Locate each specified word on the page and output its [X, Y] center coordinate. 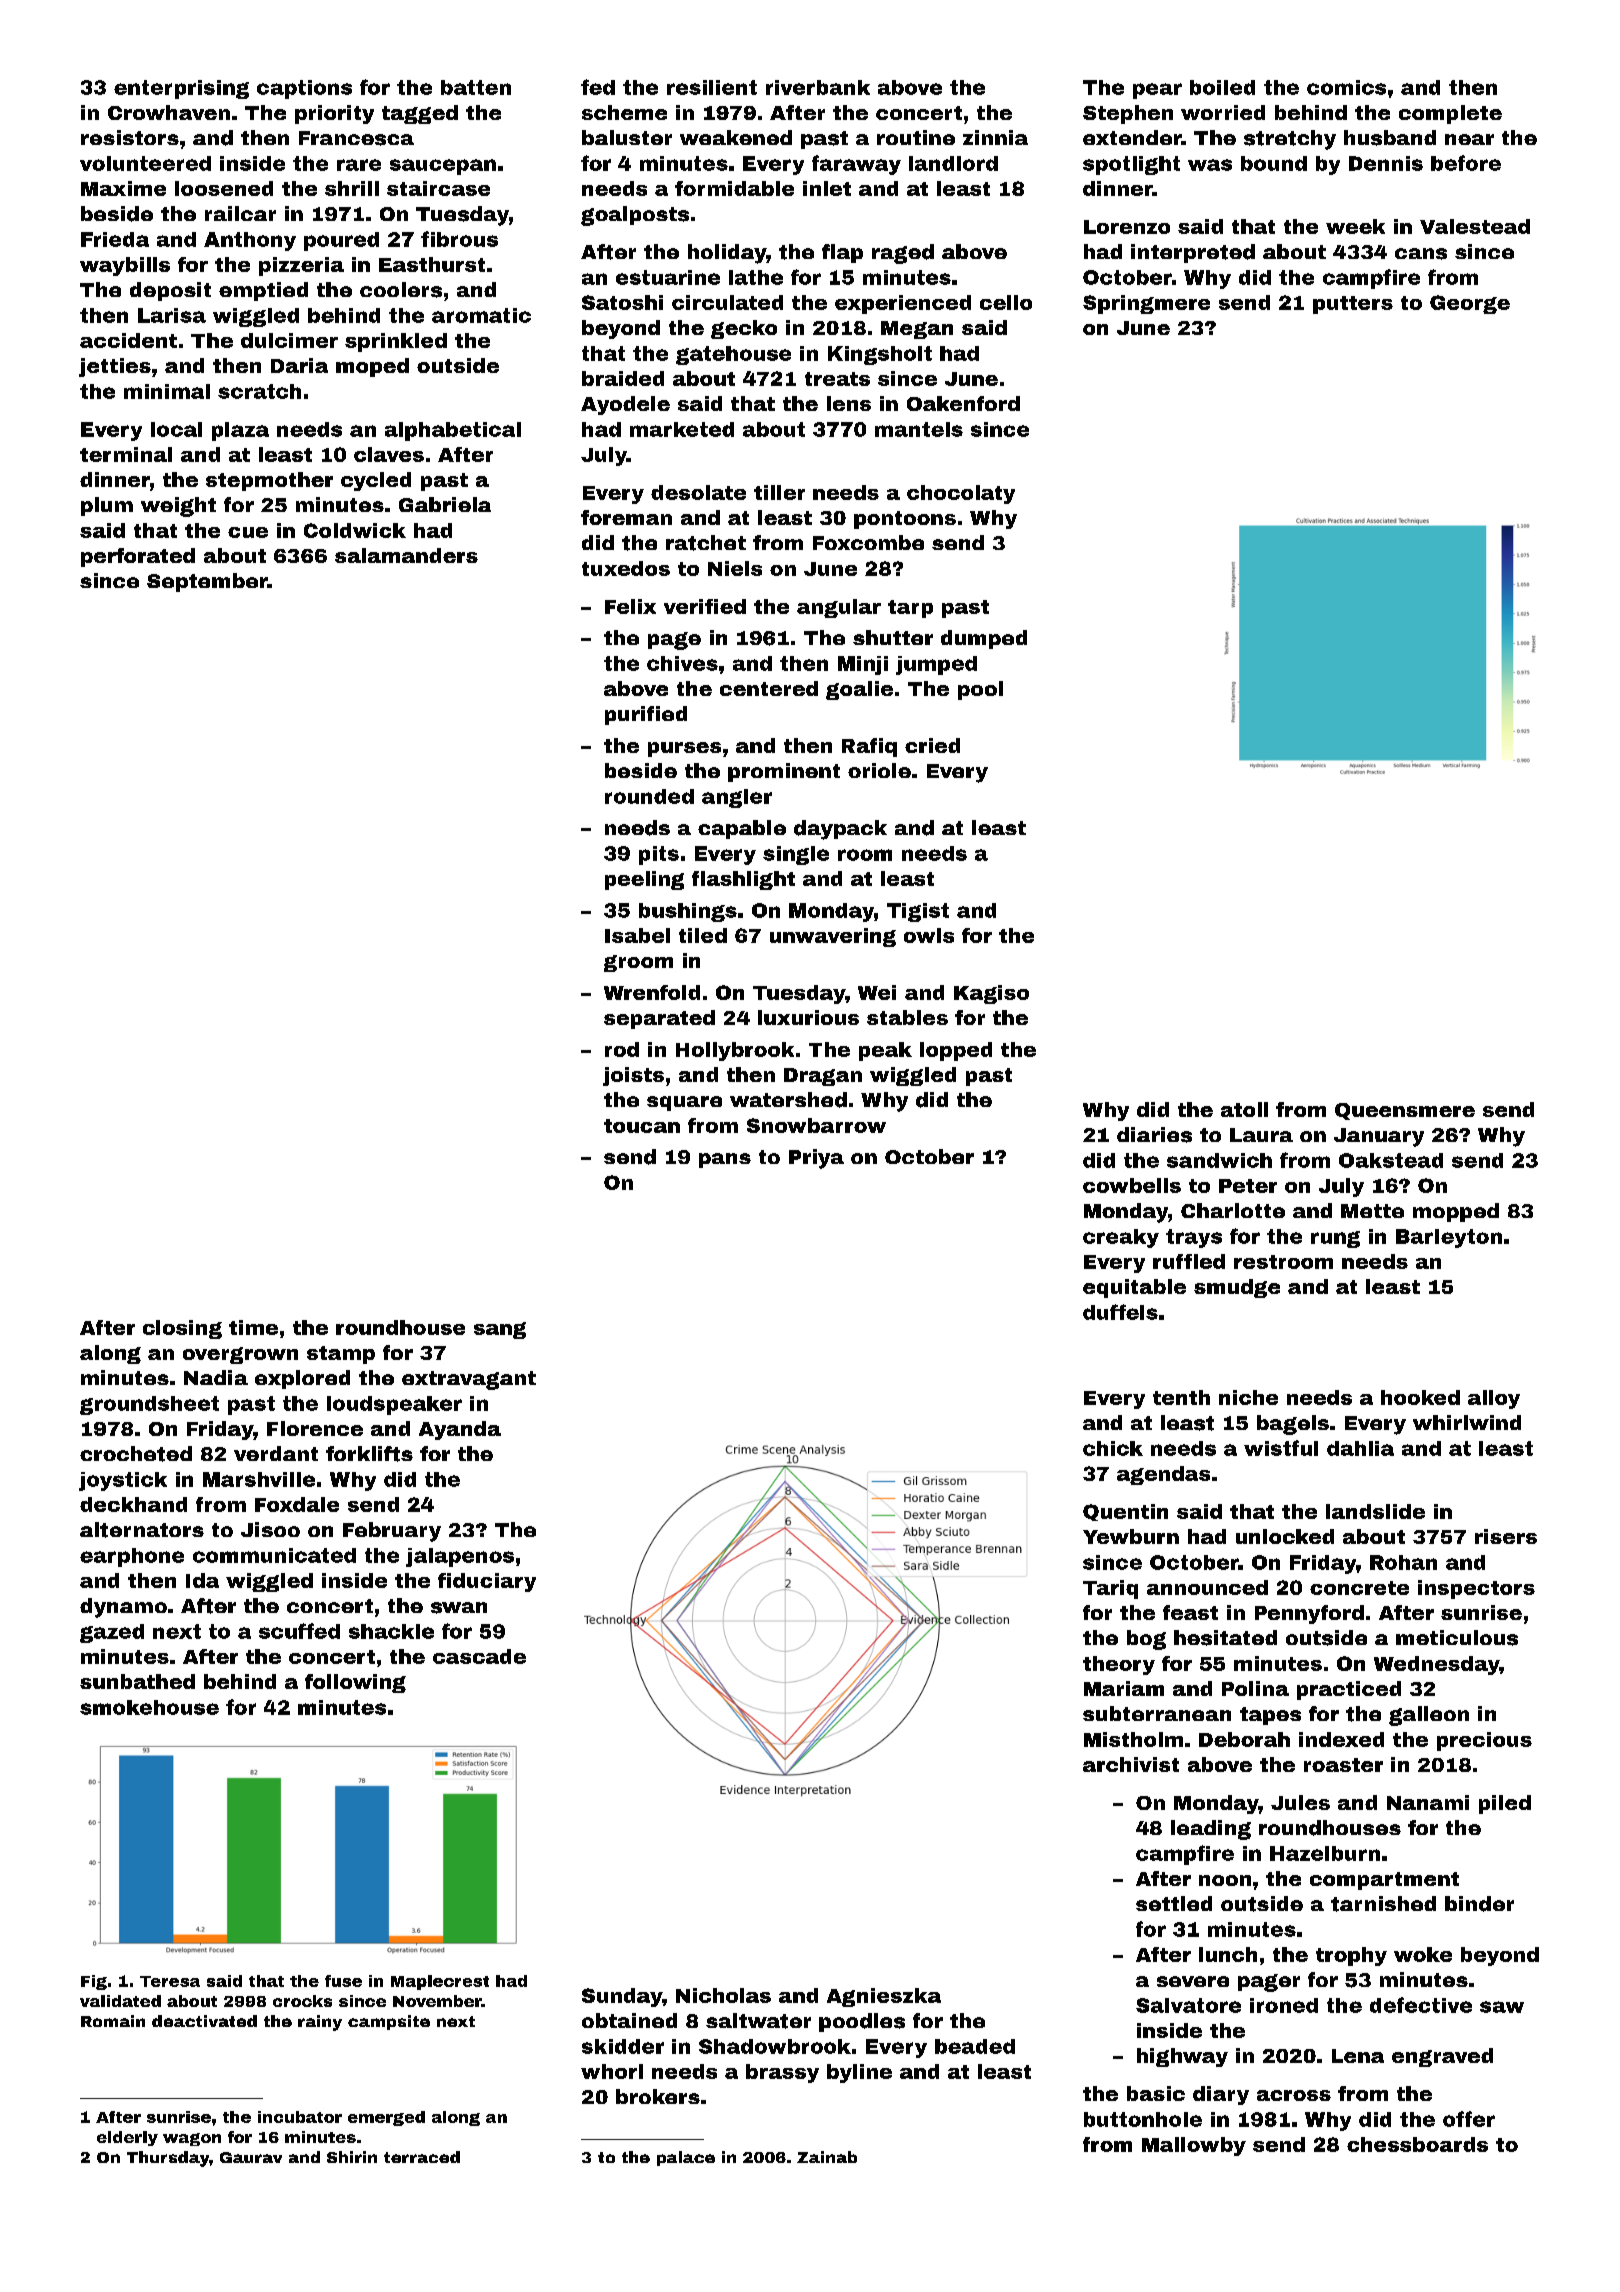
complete [1450, 114]
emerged [386, 2118]
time [253, 1327]
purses [684, 749]
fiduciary [487, 1582]
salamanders [406, 555]
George [1470, 304]
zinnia [995, 137]
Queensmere [1405, 1111]
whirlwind [1467, 1422]
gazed [112, 1633]
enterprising [181, 89]
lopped [956, 1051]
